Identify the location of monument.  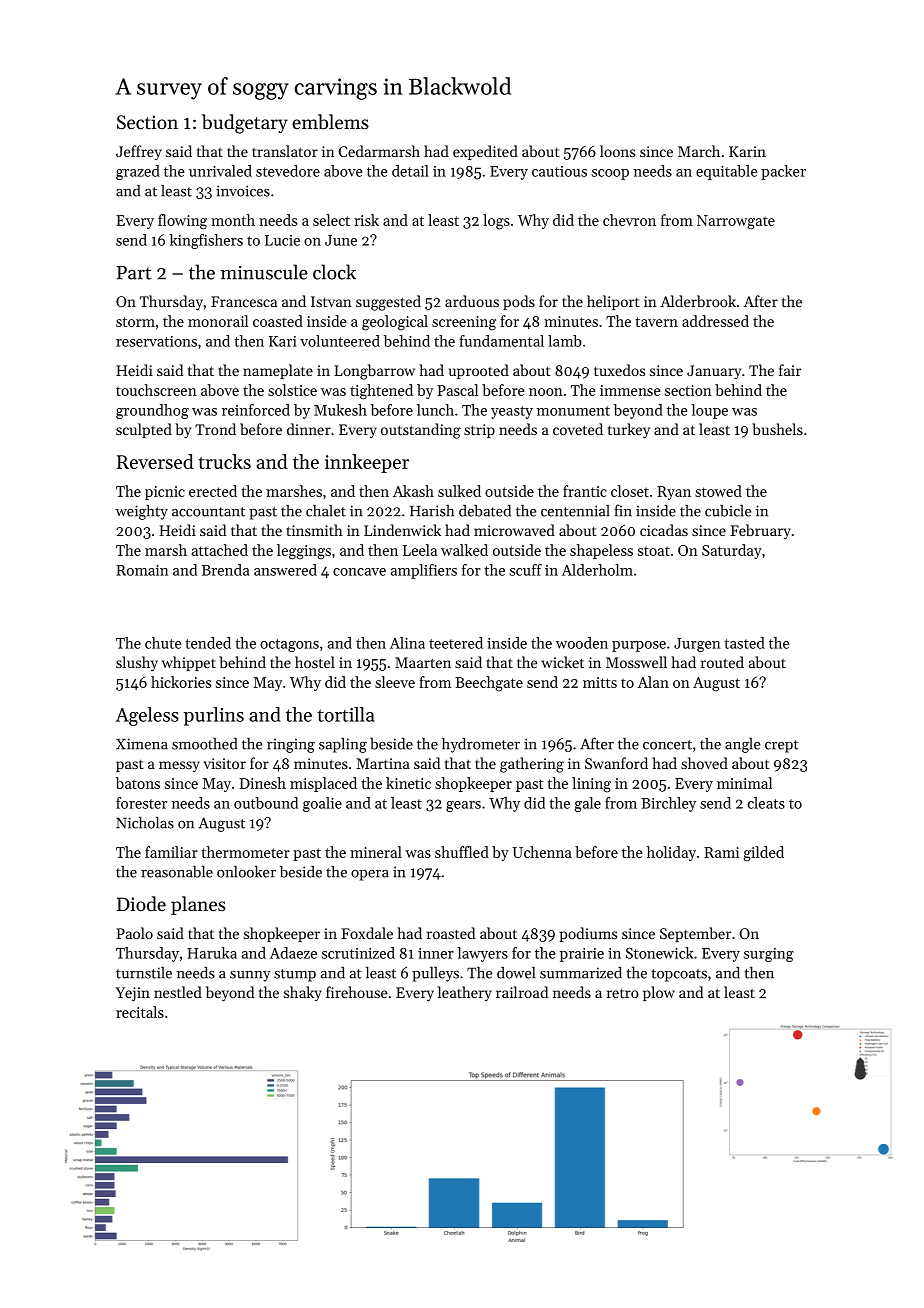
(573, 411).
